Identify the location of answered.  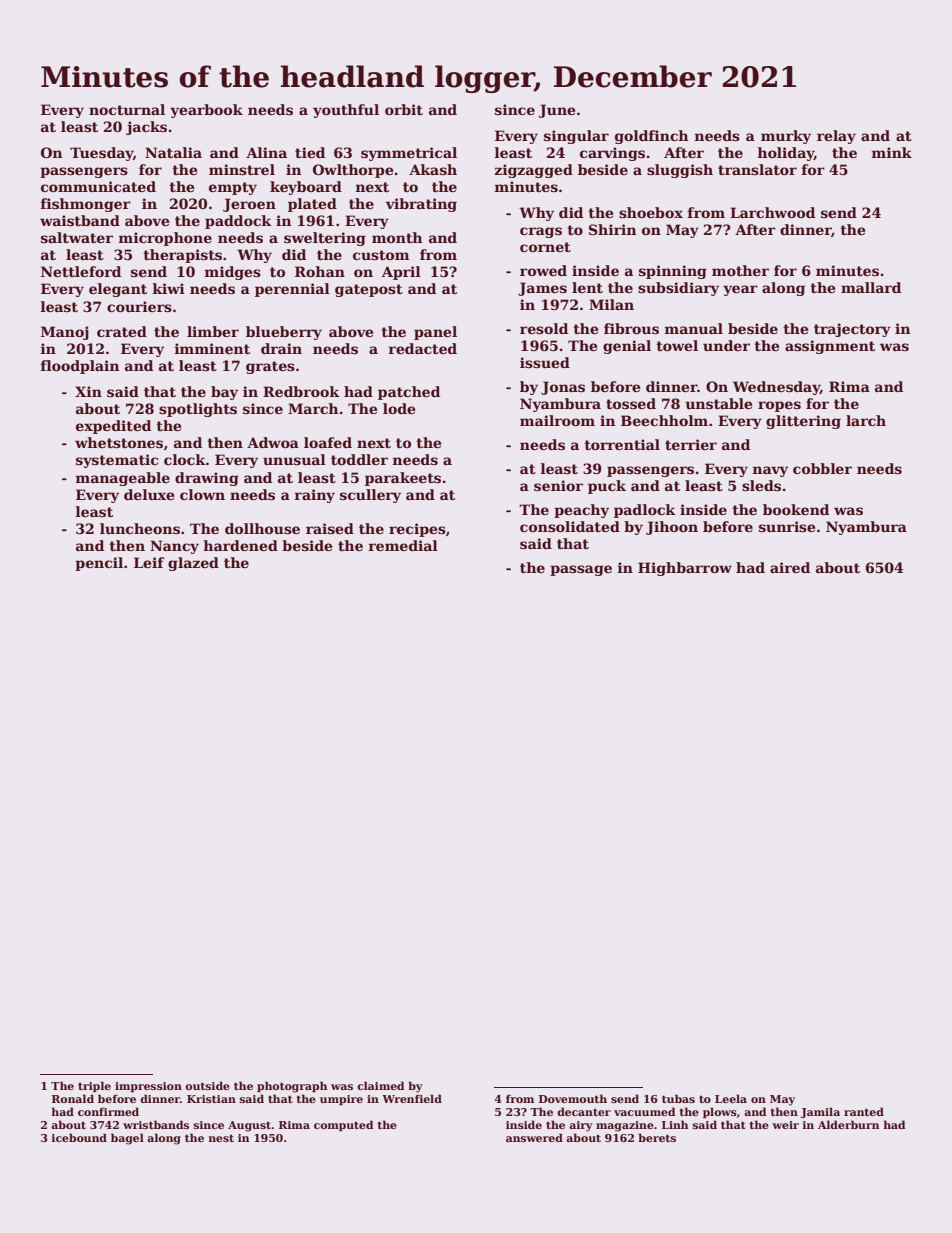
(534, 1137).
